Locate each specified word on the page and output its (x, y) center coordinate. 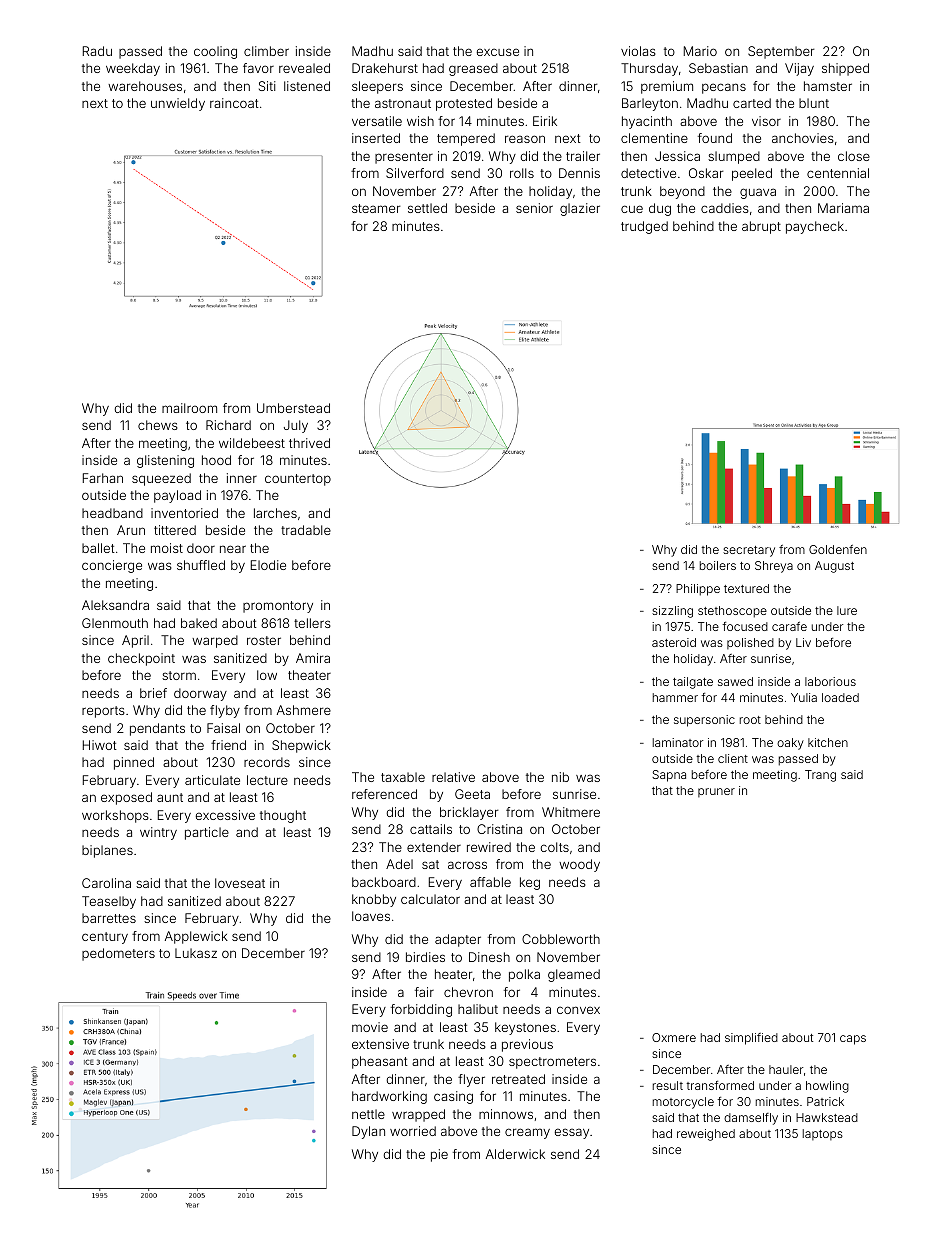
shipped (845, 69)
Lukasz (196, 953)
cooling (215, 52)
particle (207, 833)
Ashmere (304, 710)
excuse (497, 52)
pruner (716, 792)
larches (275, 513)
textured (746, 588)
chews (158, 425)
